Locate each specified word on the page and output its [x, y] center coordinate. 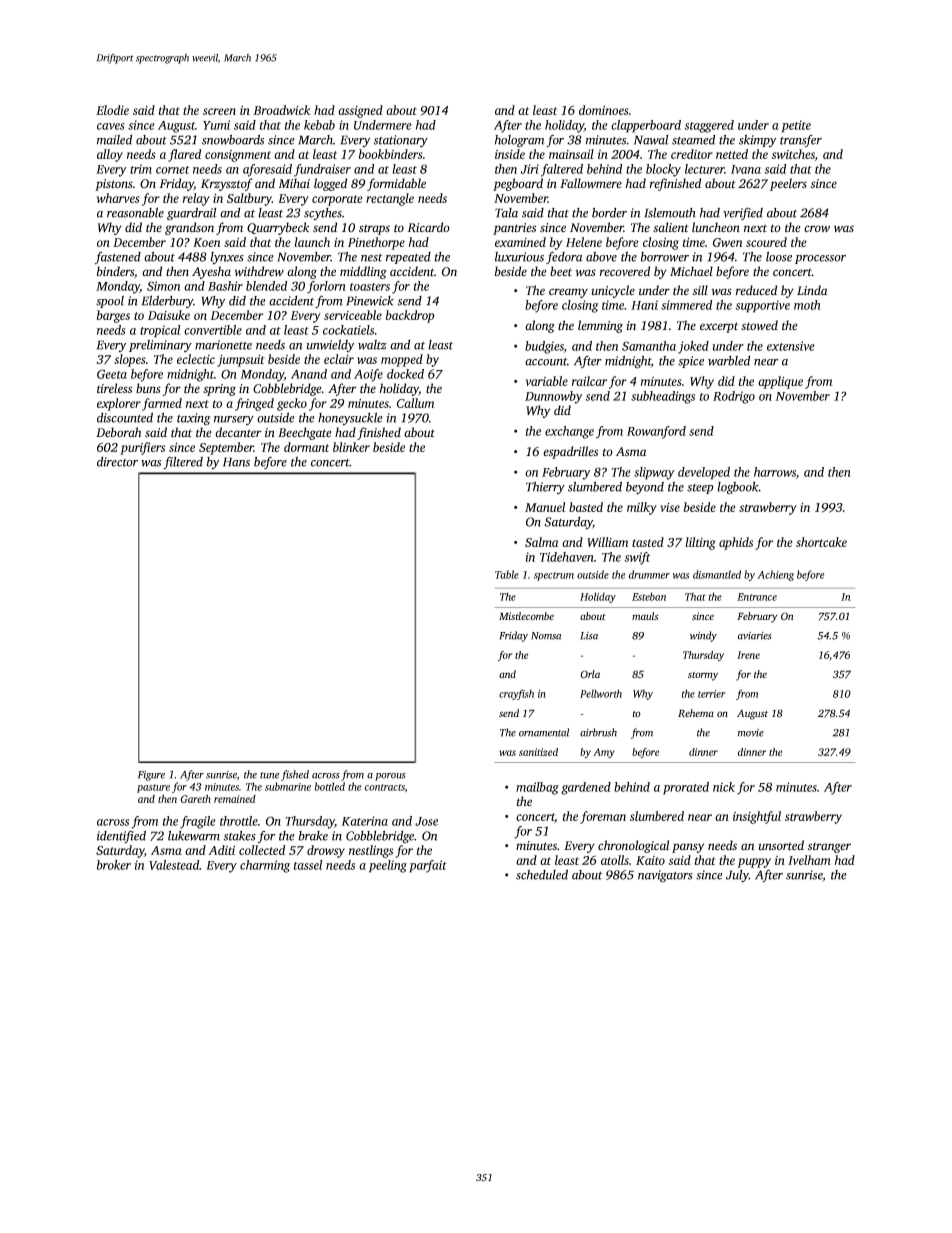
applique [780, 382]
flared [184, 155]
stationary [401, 141]
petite [796, 126]
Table [507, 574]
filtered [183, 462]
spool [110, 302]
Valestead [174, 865]
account [546, 362]
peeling [388, 866]
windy [703, 636]
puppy [754, 863]
